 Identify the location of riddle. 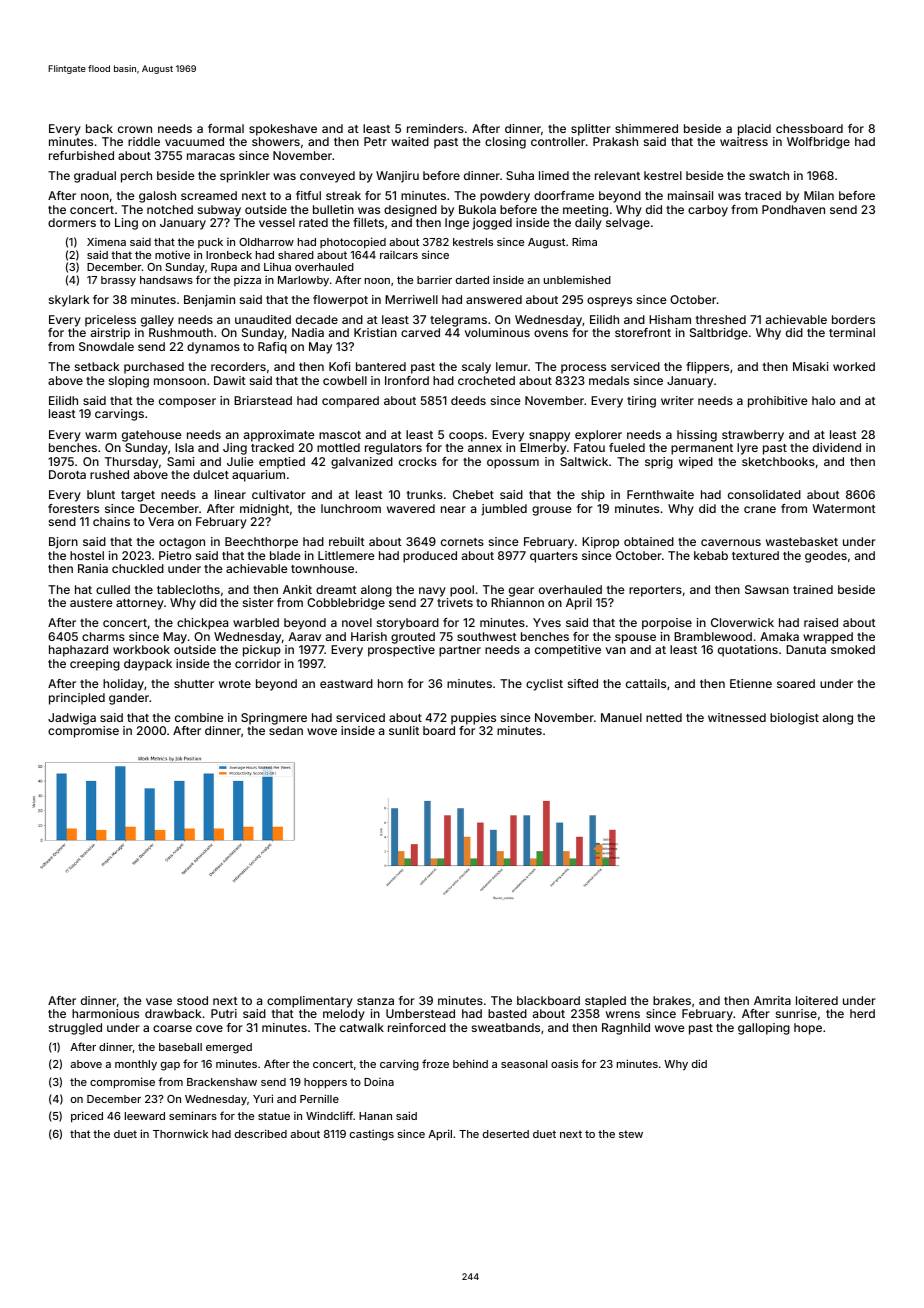
(144, 141).
